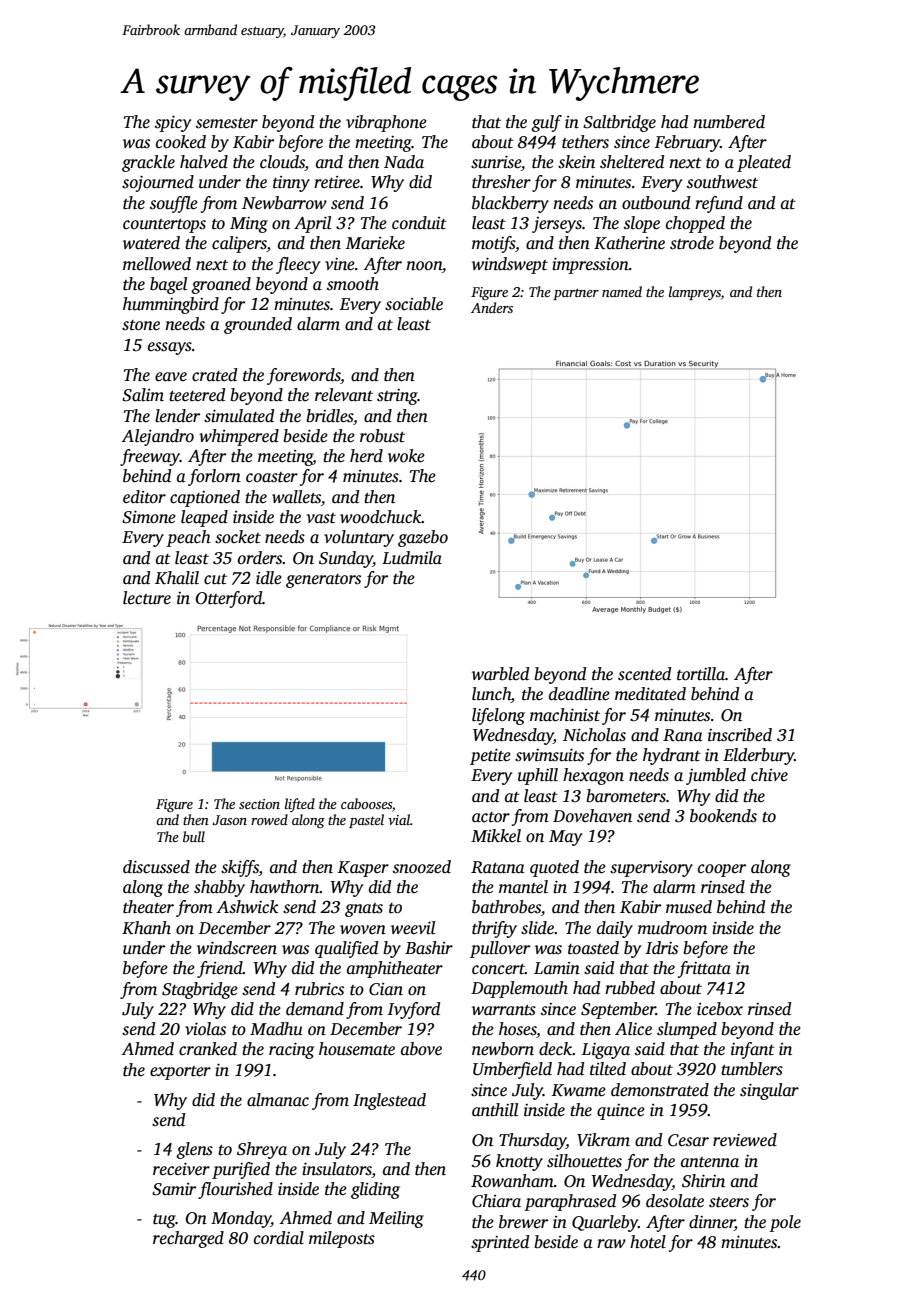 This screenshot has height=1308, width=924. Describe the element at coordinates (421, 1049) in the screenshot. I see `above` at that location.
